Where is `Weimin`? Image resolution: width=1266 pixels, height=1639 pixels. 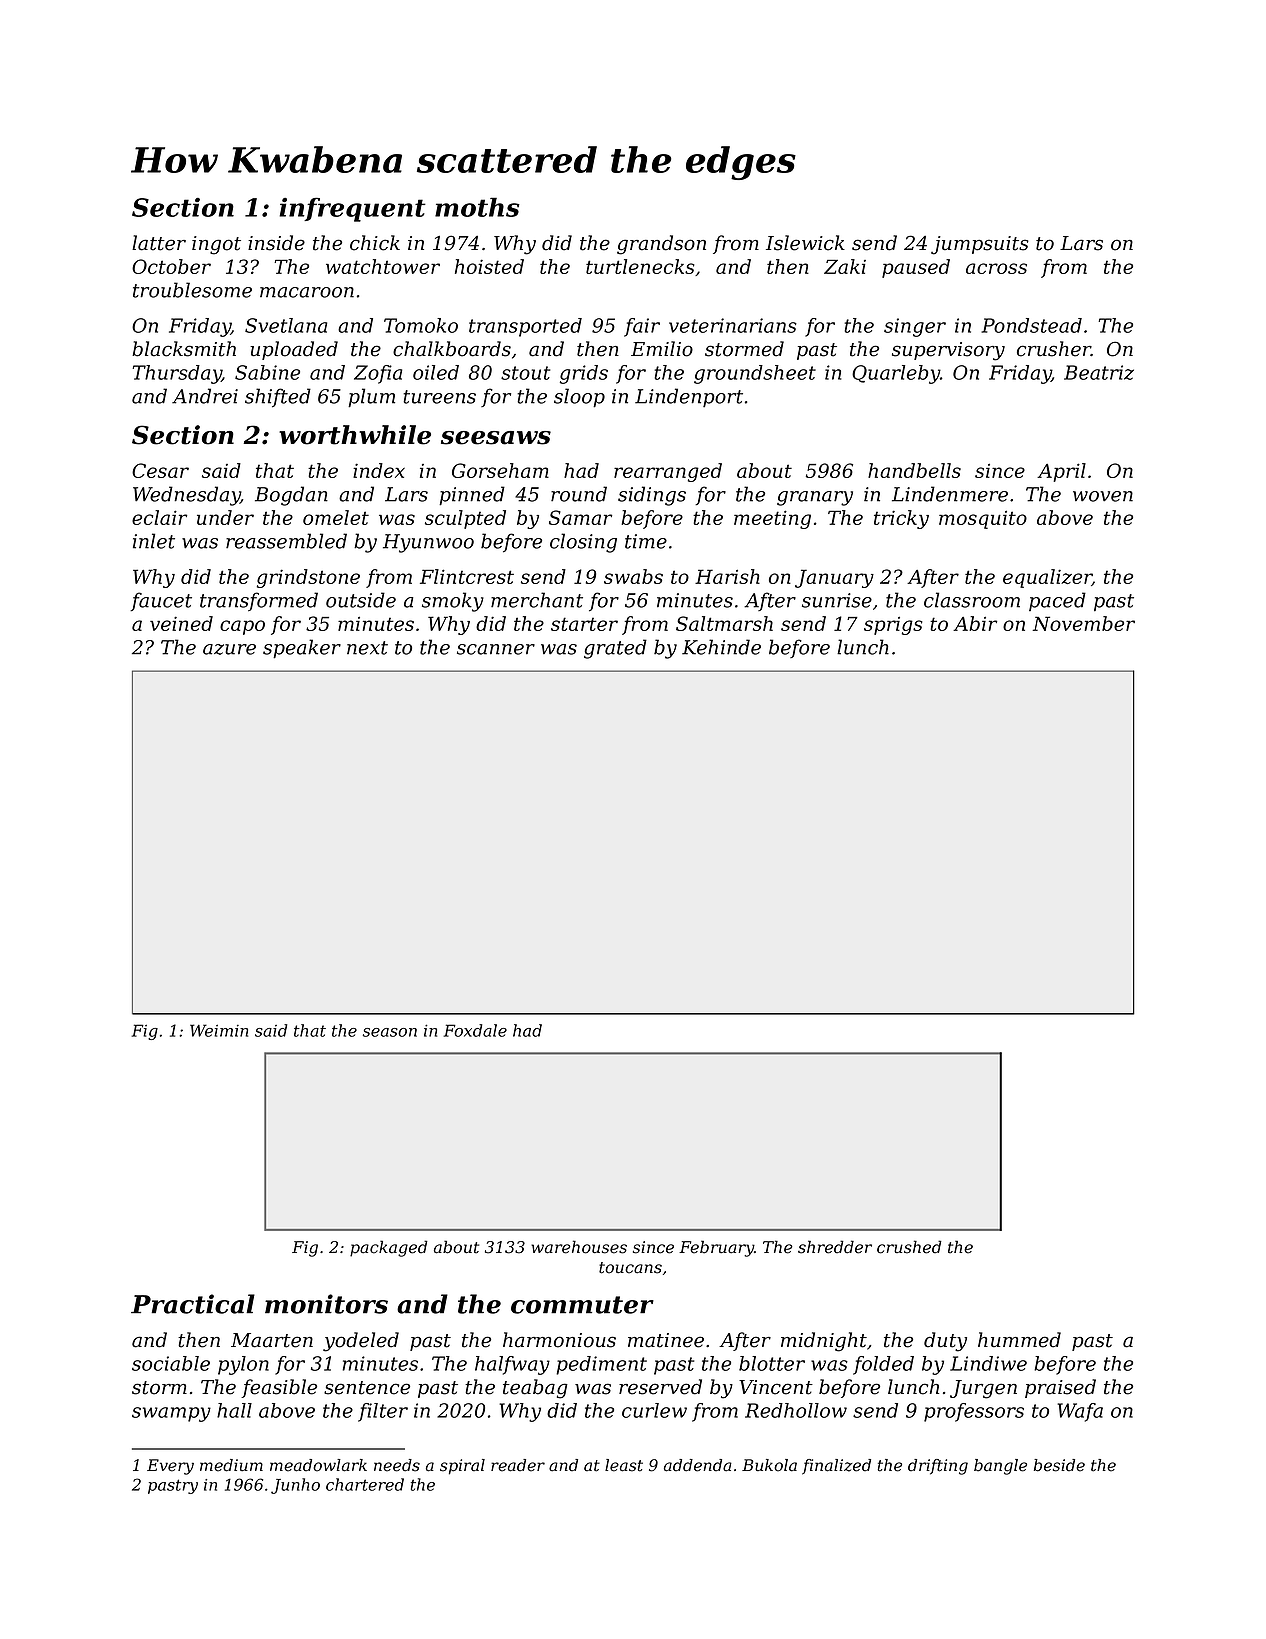
Weimin is located at coordinates (219, 1030).
